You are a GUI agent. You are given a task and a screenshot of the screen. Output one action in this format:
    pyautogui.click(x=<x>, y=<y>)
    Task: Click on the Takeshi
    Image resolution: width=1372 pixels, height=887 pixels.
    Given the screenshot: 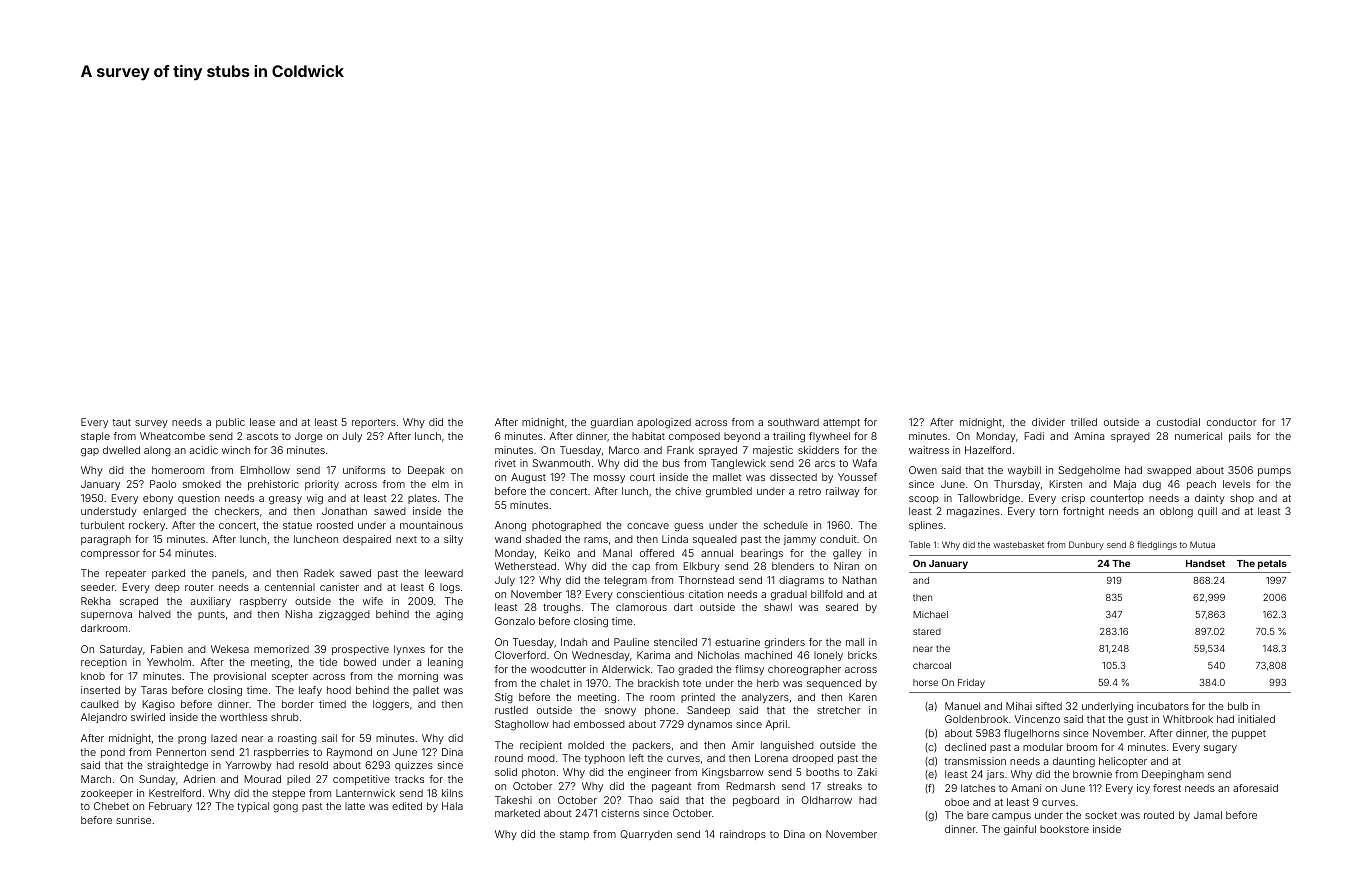 What is the action you would take?
    pyautogui.click(x=513, y=800)
